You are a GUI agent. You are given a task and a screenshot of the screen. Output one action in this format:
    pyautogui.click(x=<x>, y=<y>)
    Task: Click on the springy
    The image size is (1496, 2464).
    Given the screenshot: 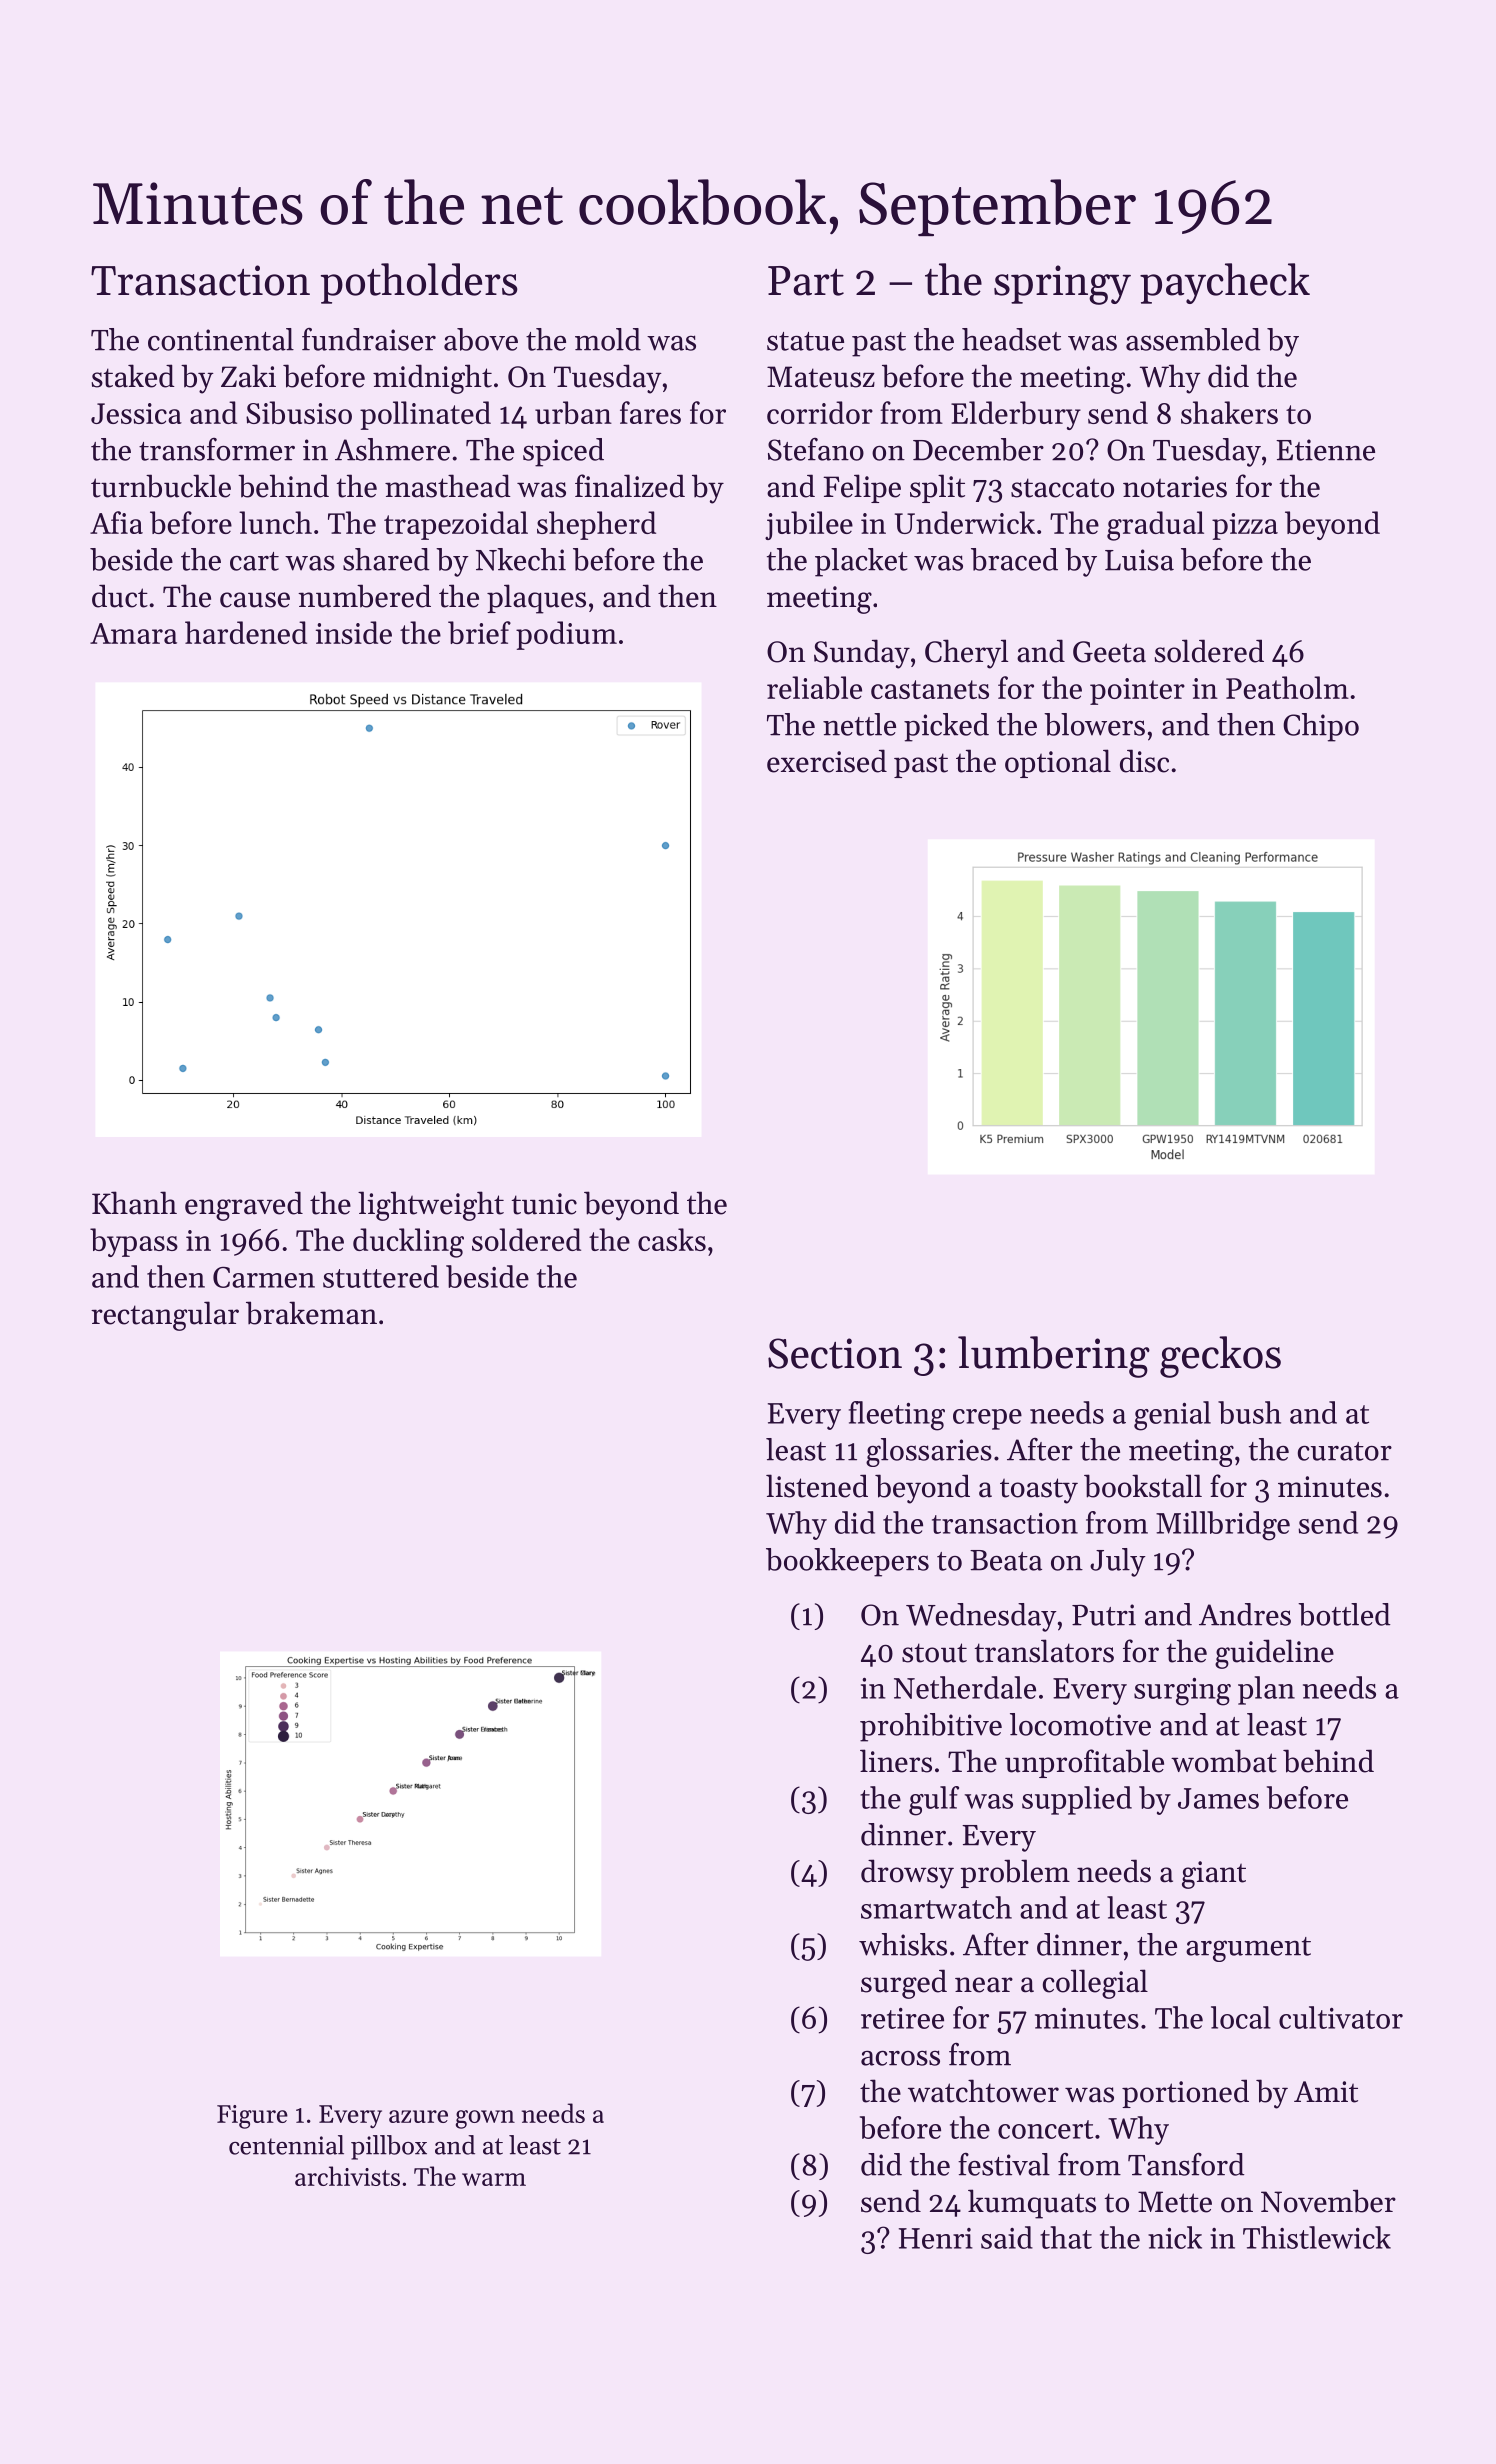 What is the action you would take?
    pyautogui.click(x=1062, y=285)
